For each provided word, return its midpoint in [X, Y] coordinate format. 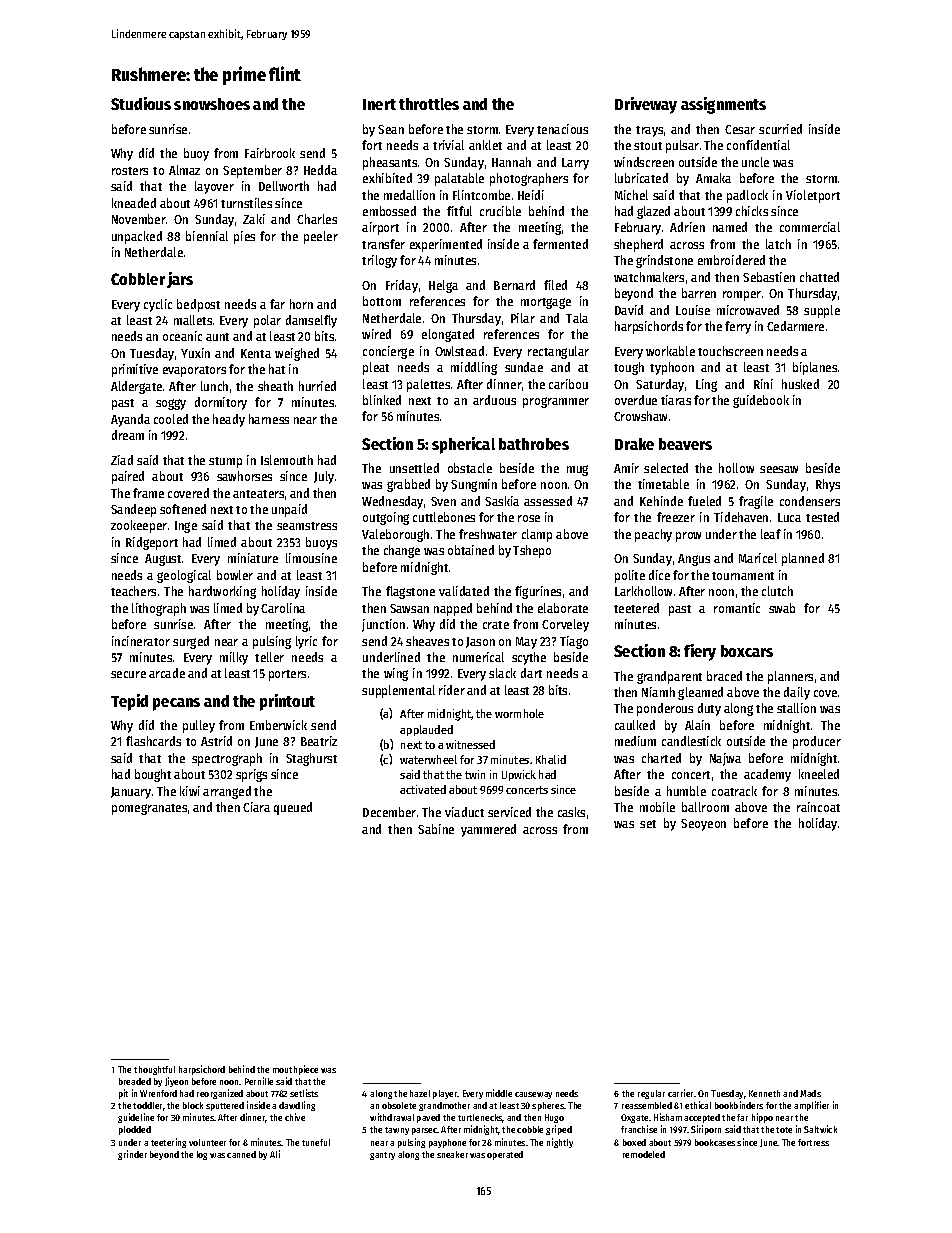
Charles [317, 219]
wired [376, 334]
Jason [480, 642]
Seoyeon [703, 825]
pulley [199, 726]
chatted [819, 277]
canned [241, 1154]
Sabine [436, 829]
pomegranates [149, 809]
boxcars [747, 651]
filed [555, 285]
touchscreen [730, 351]
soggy [171, 404]
